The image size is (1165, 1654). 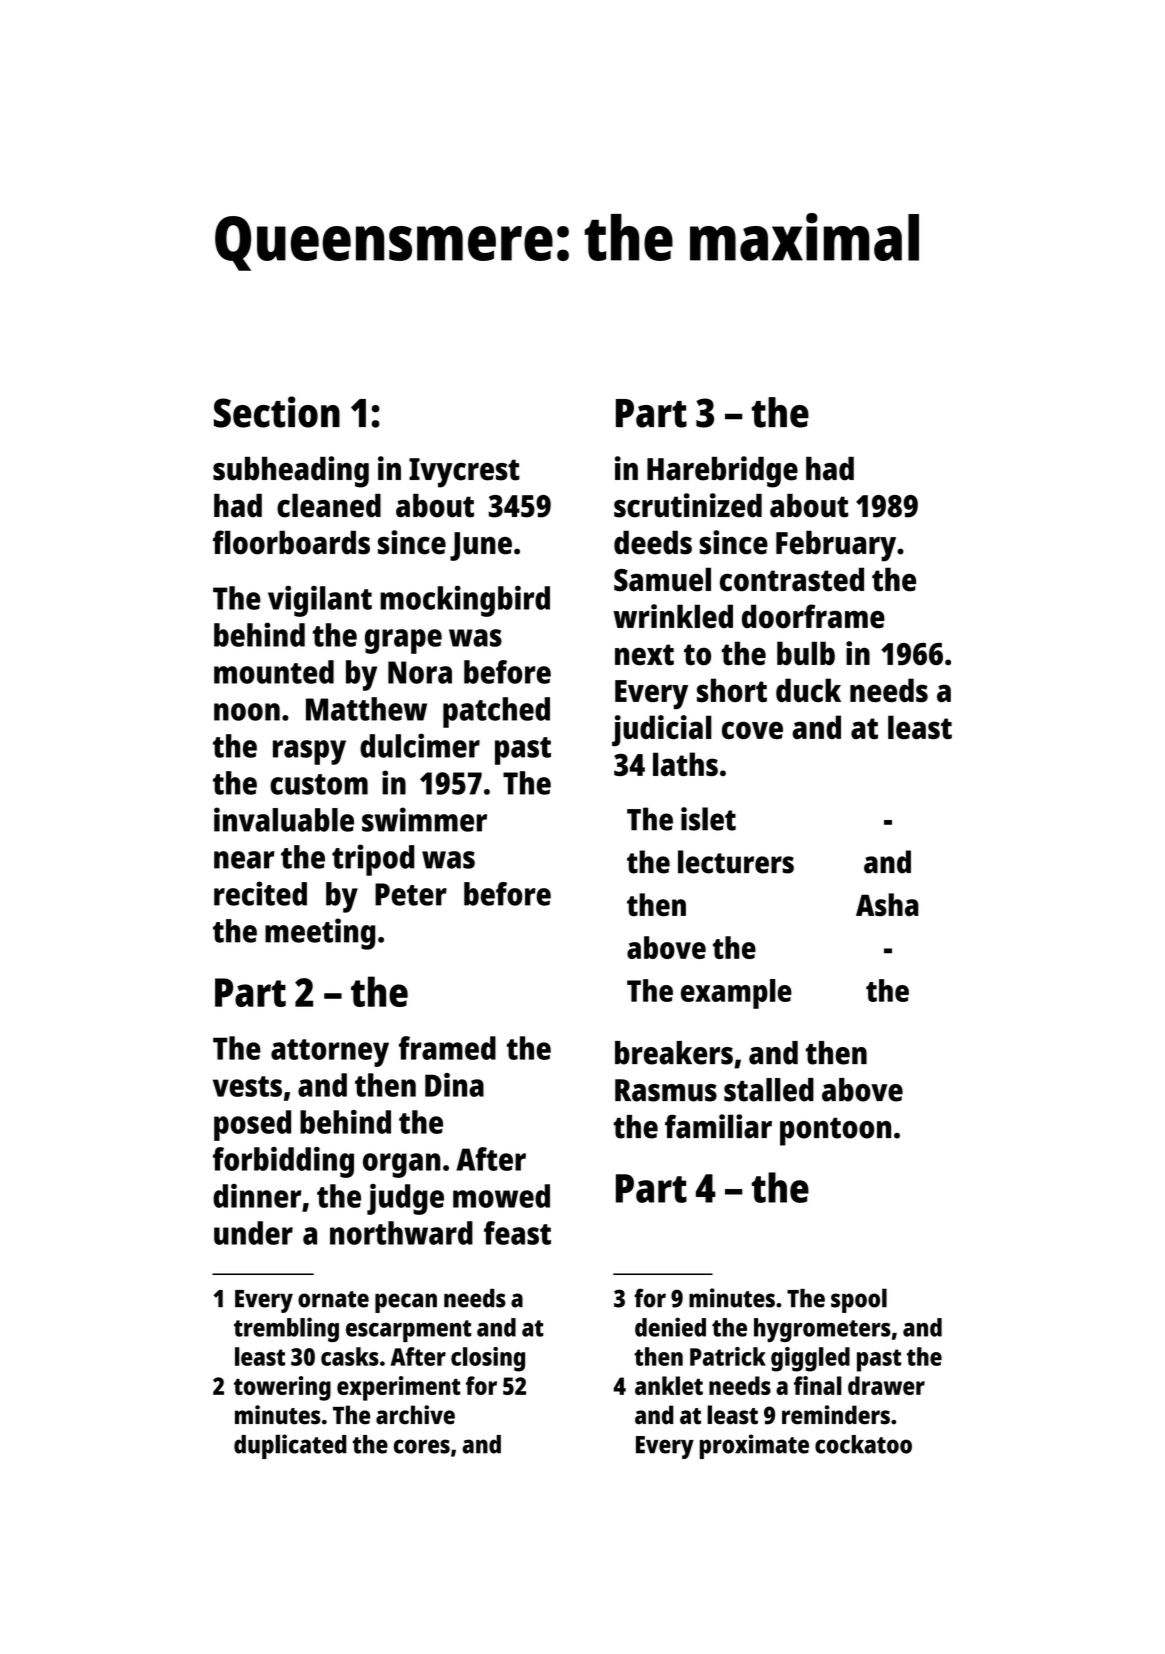 I want to click on Section, so click(x=277, y=412).
